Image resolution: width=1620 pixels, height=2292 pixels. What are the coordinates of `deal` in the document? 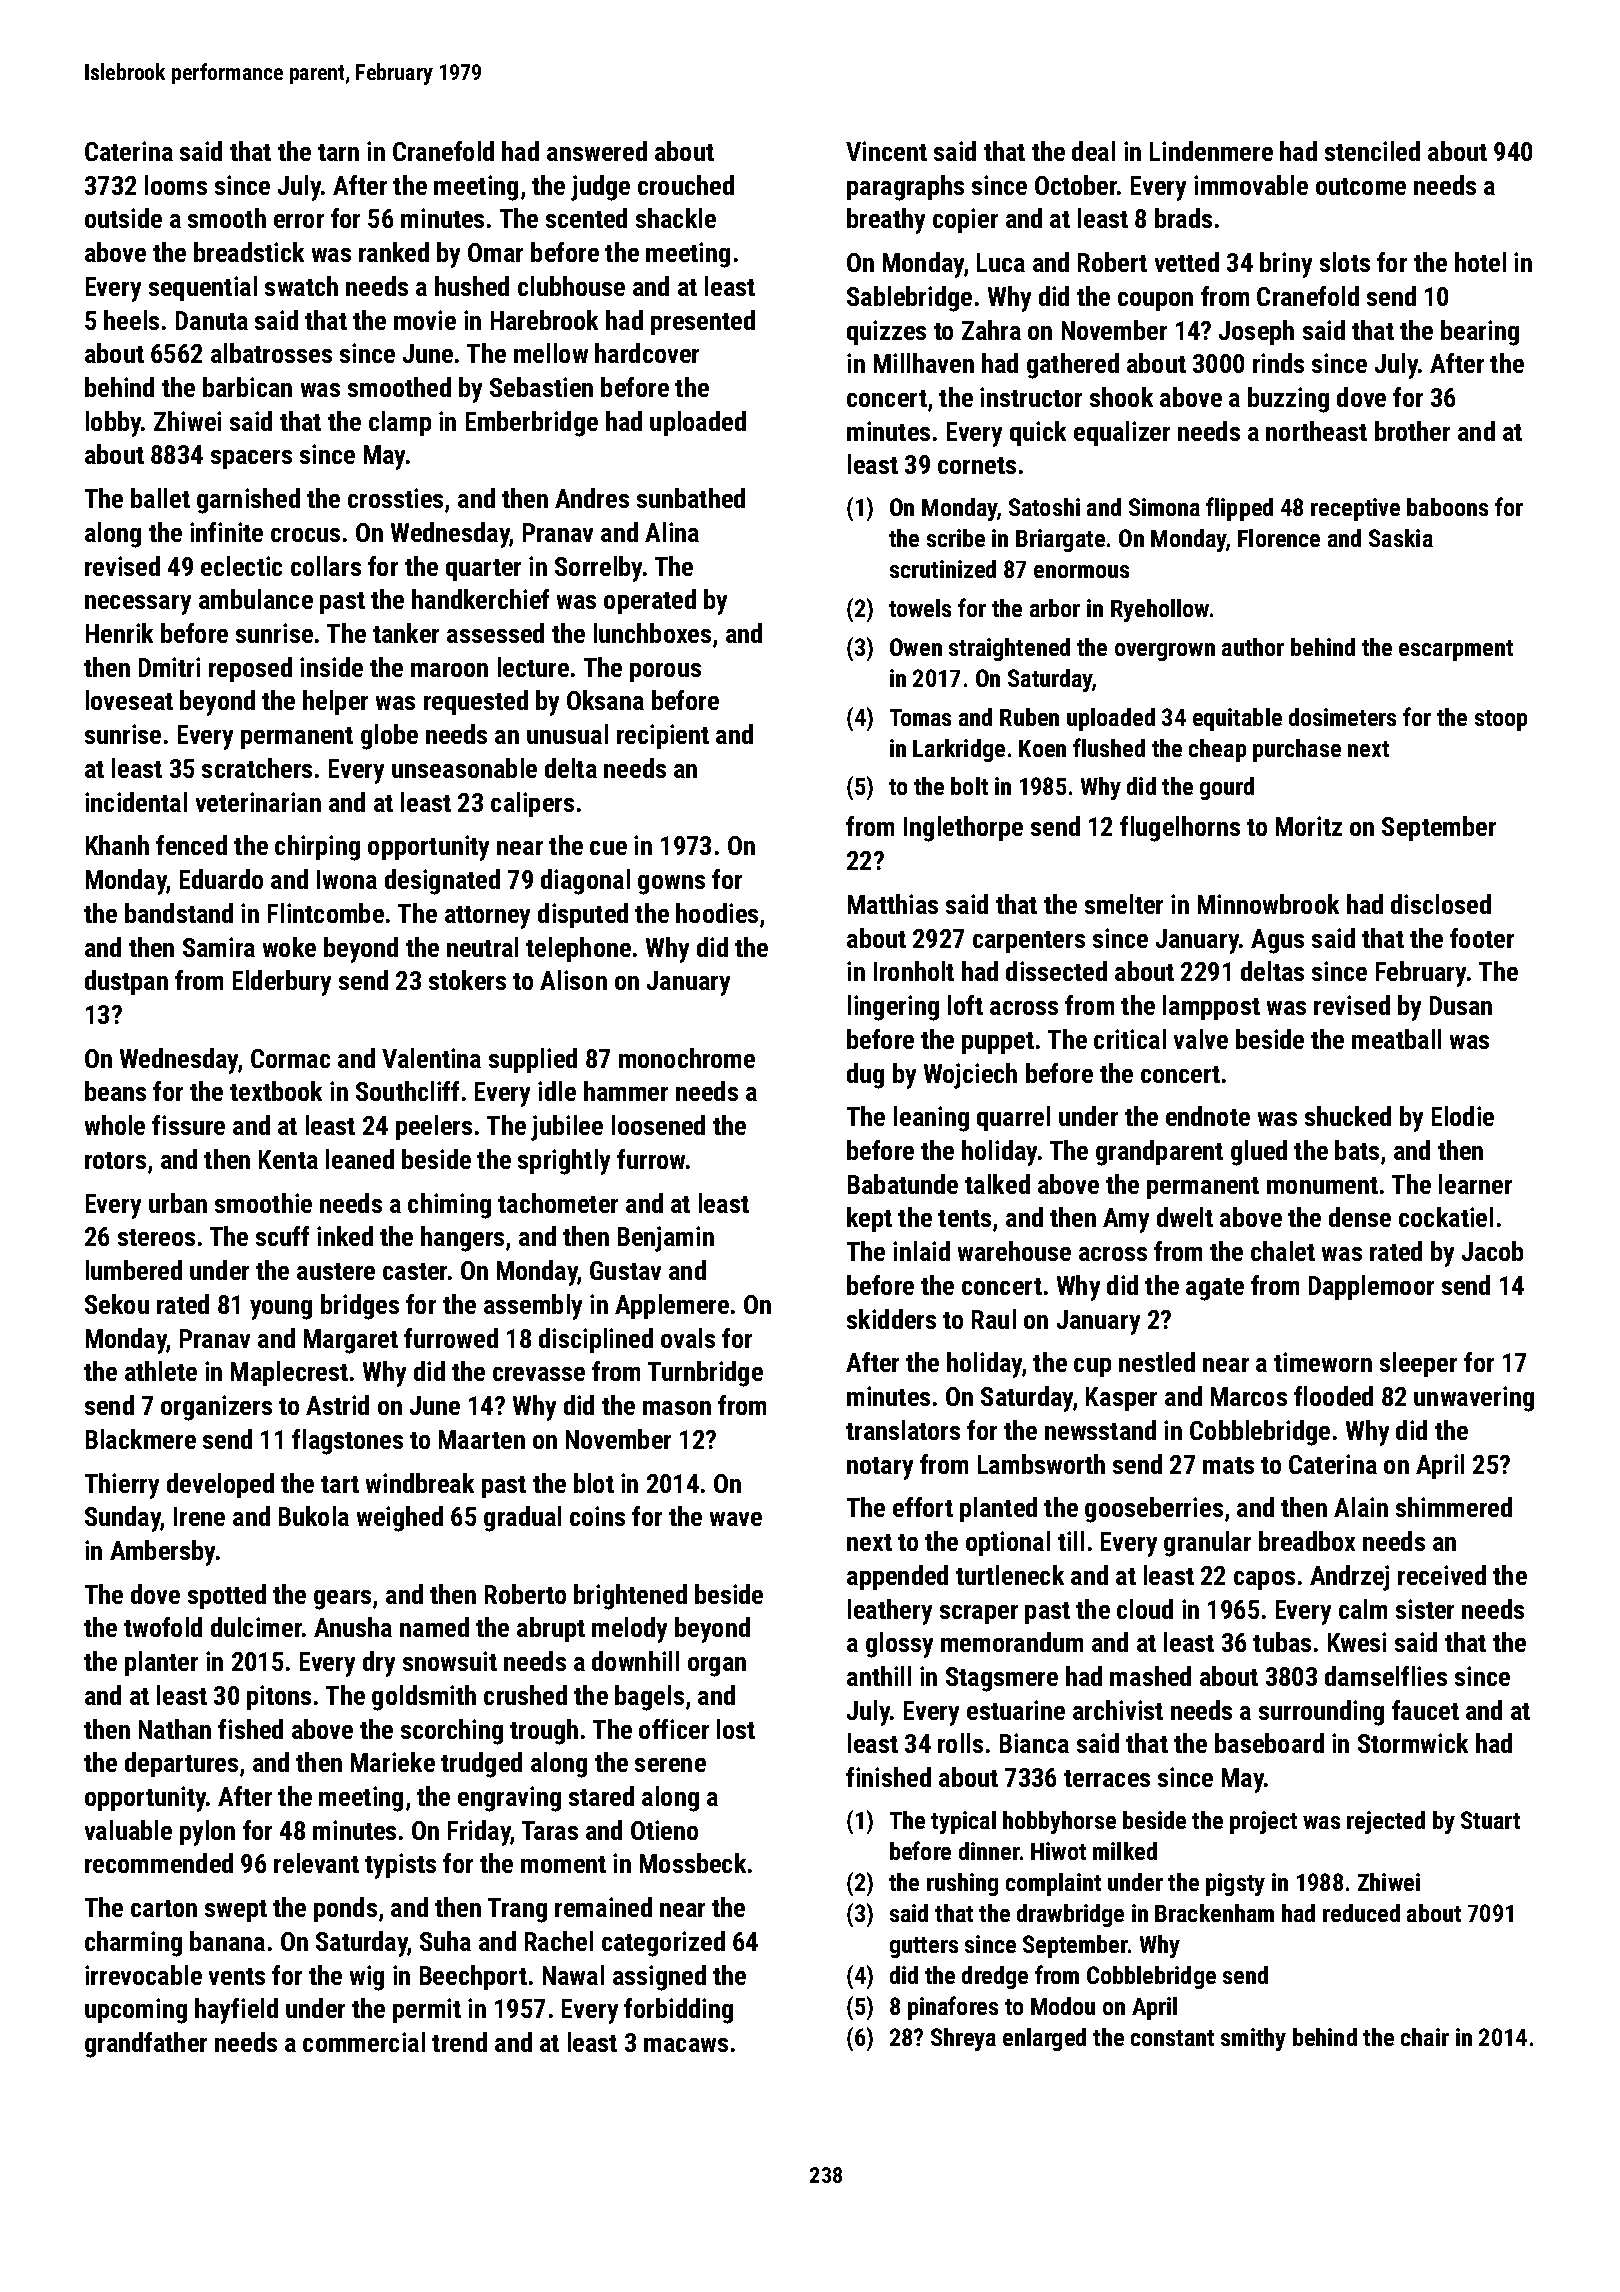 It's located at (1093, 151).
